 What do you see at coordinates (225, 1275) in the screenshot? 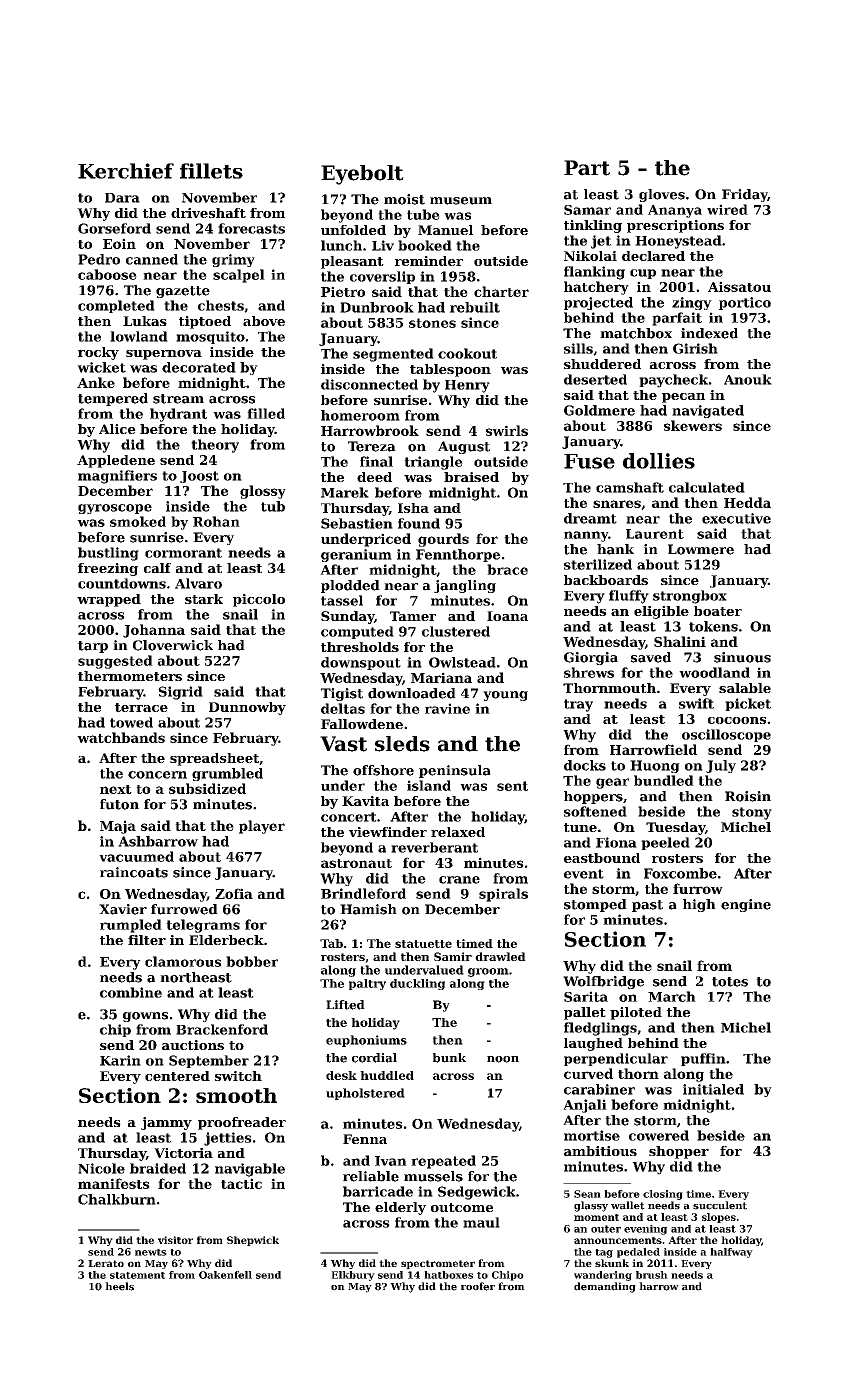
I see `Oakenfell` at bounding box center [225, 1275].
